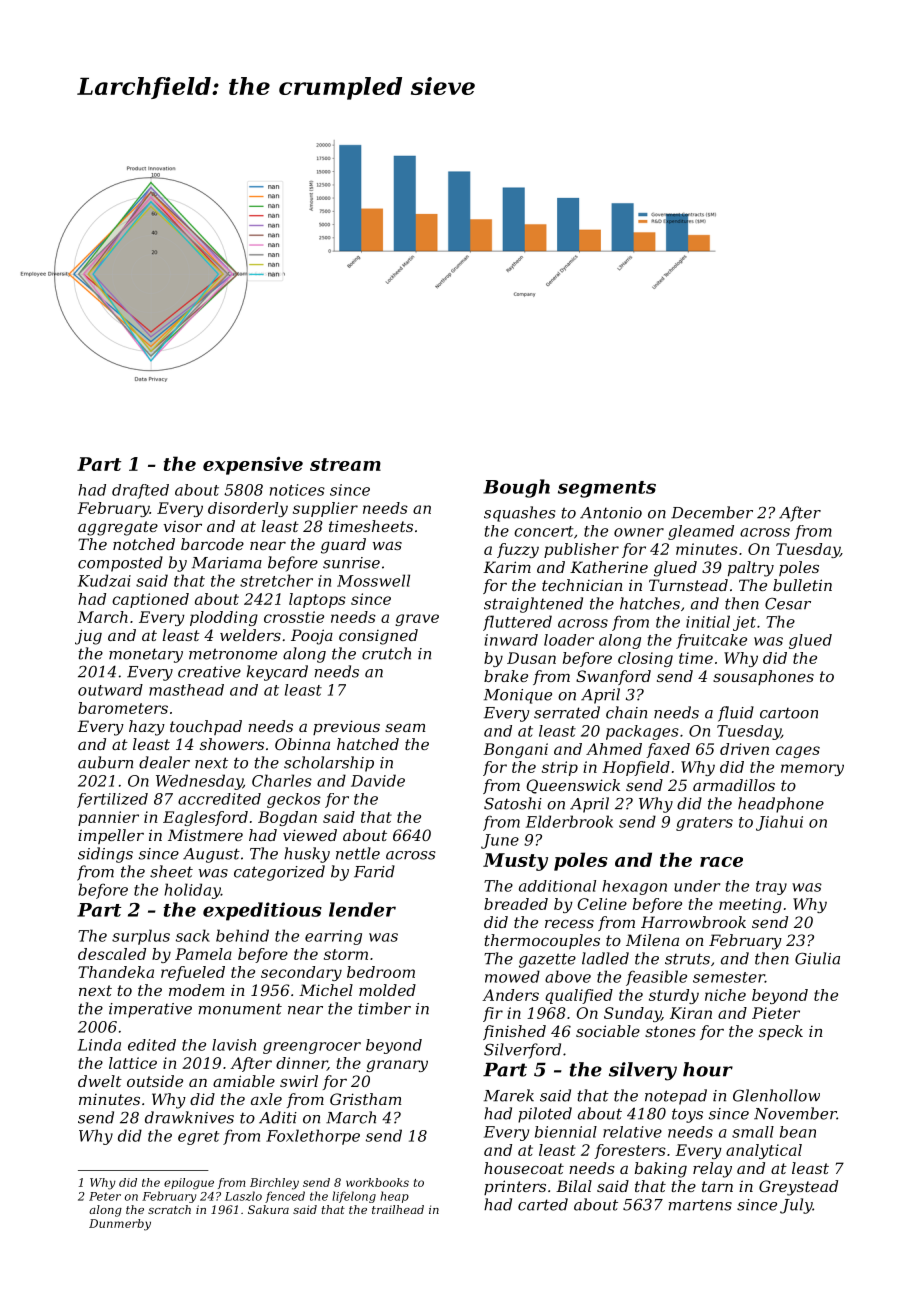 The image size is (924, 1308). What do you see at coordinates (150, 1010) in the image?
I see `imperative` at bounding box center [150, 1010].
